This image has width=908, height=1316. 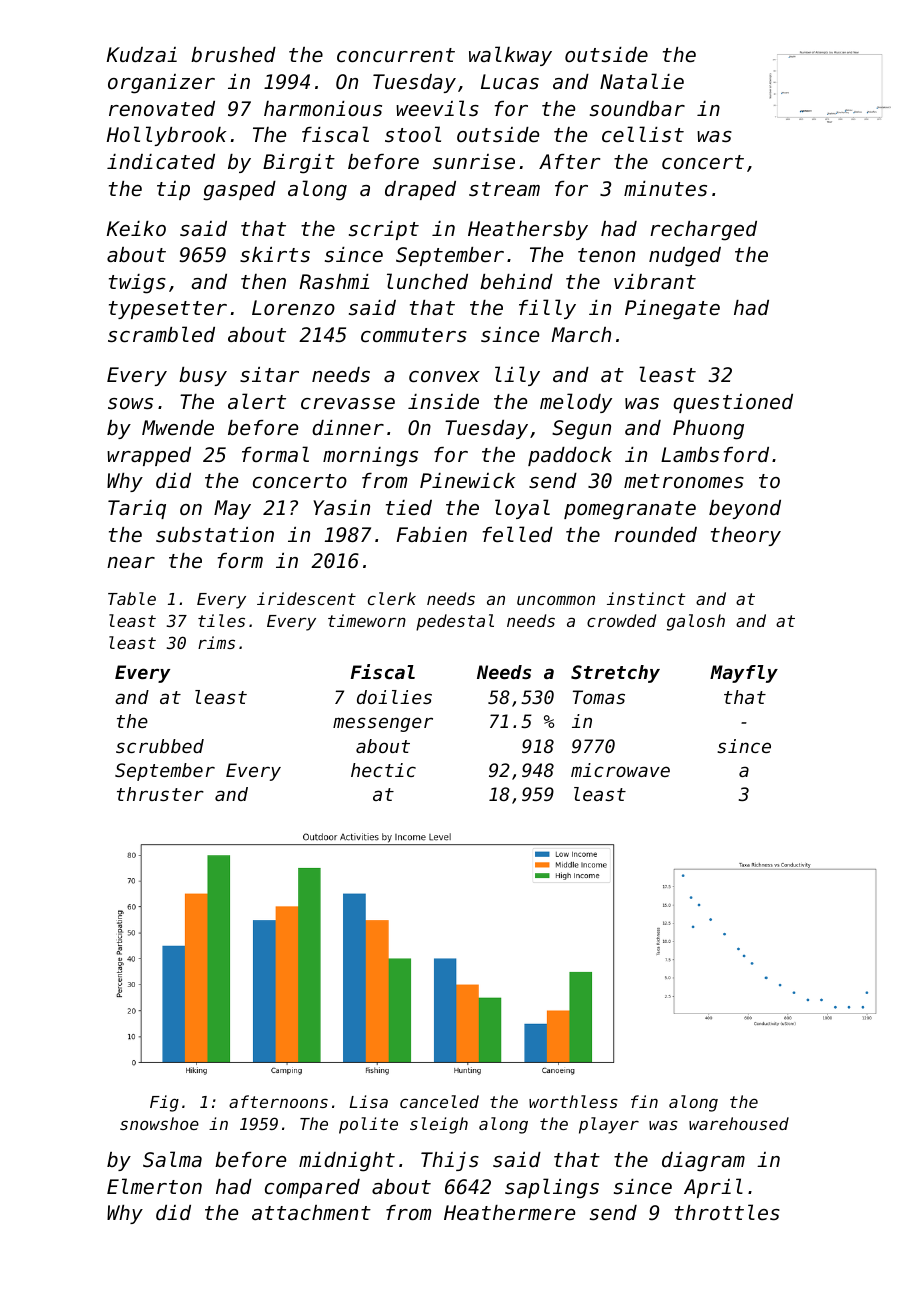 What do you see at coordinates (703, 231) in the image?
I see `recharged` at bounding box center [703, 231].
